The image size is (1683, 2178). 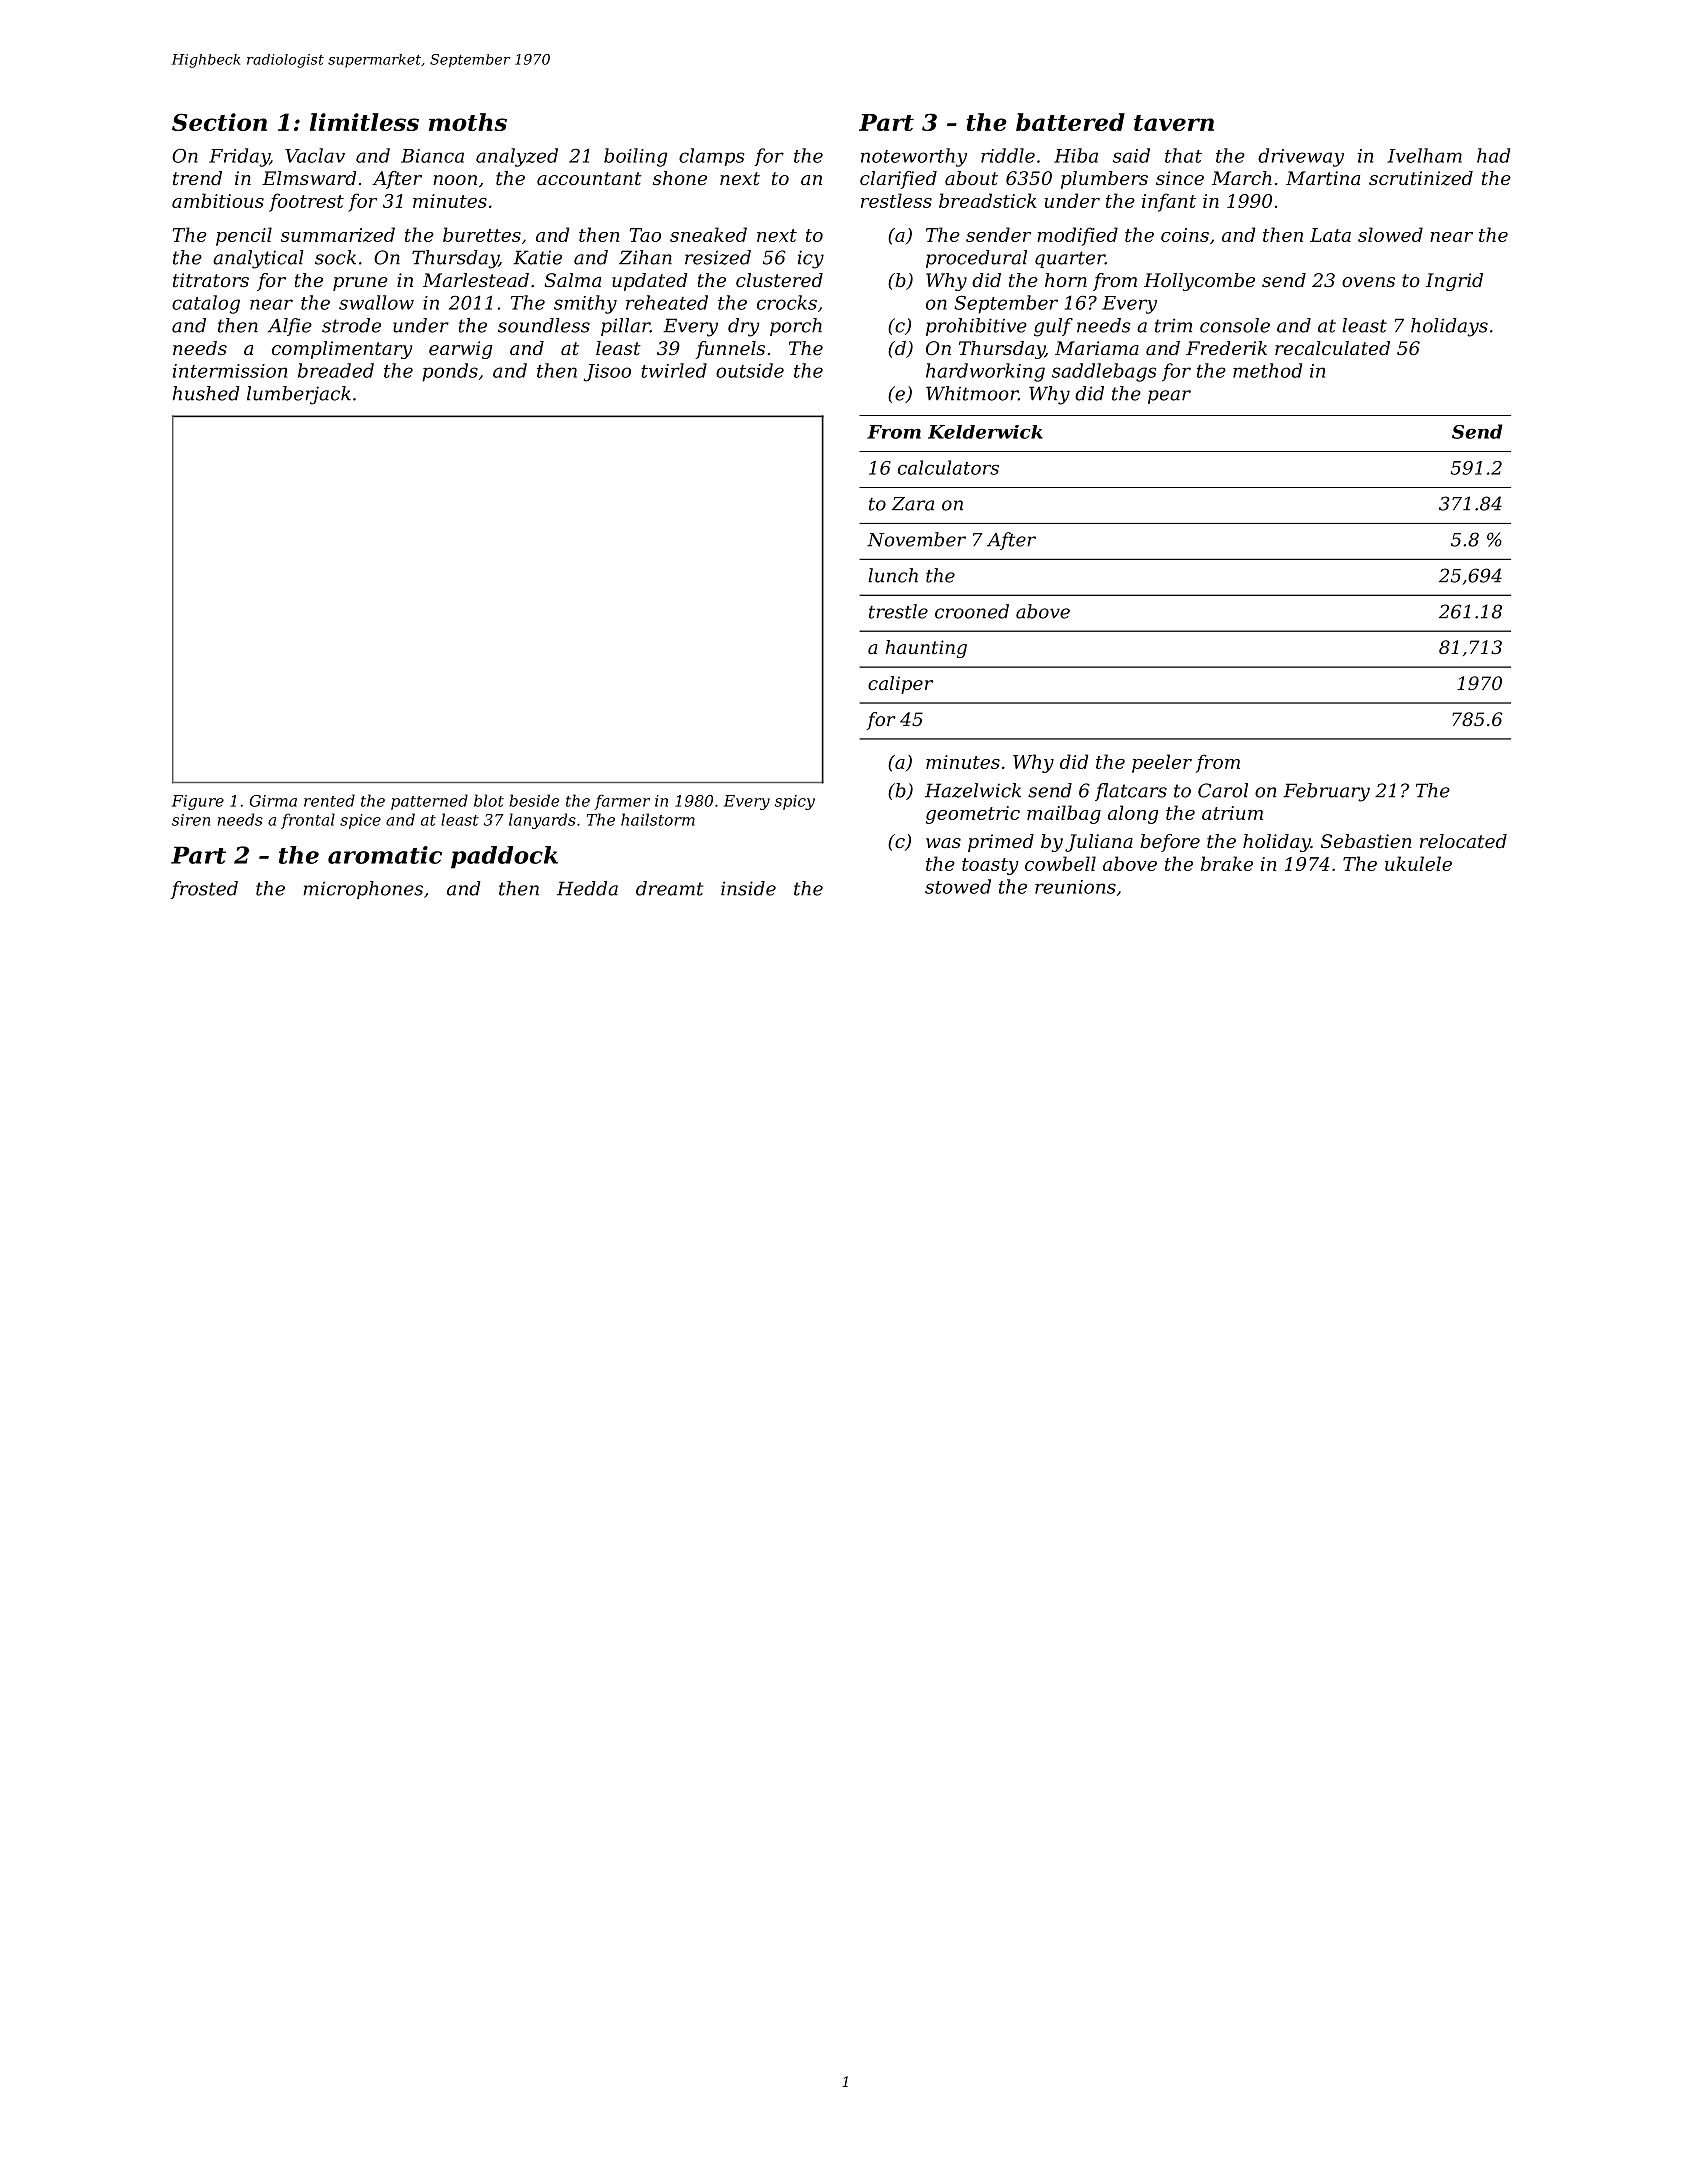 I want to click on ovens, so click(x=1368, y=282).
